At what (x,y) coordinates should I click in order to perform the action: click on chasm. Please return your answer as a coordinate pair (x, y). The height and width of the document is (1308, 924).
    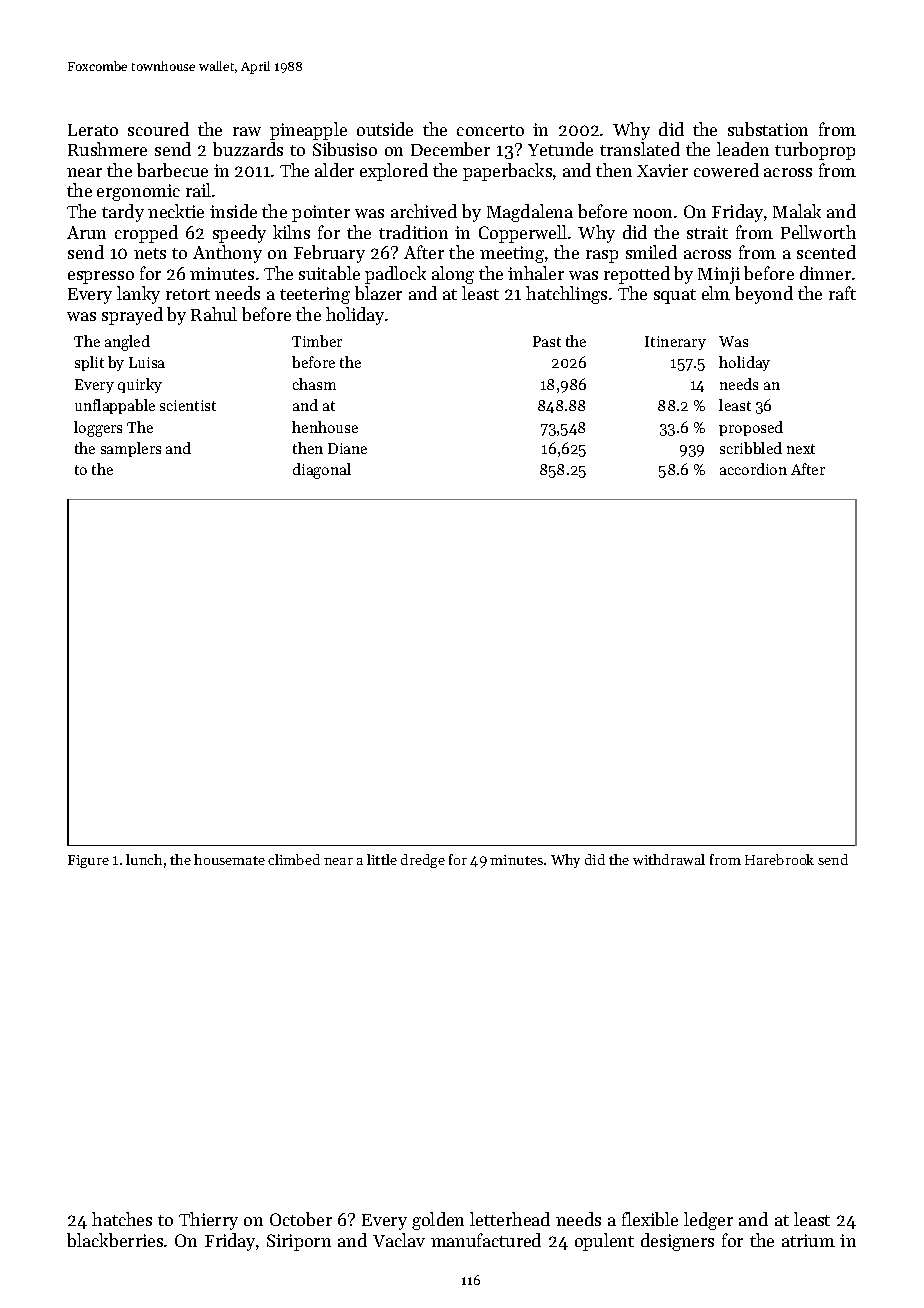
    Looking at the image, I should click on (314, 384).
